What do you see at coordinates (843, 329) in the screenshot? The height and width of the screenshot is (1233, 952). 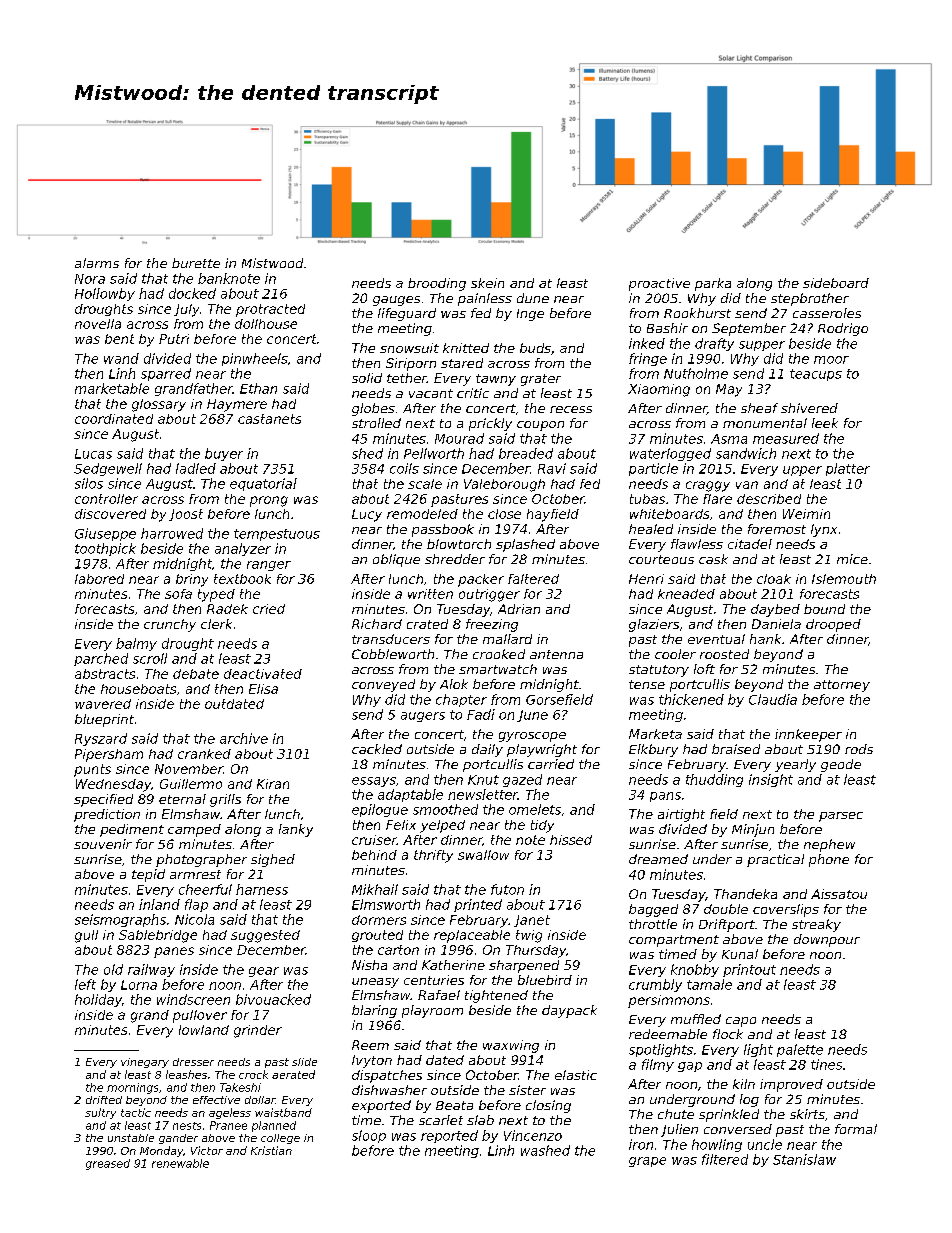 I see `Rodrigo` at bounding box center [843, 329].
